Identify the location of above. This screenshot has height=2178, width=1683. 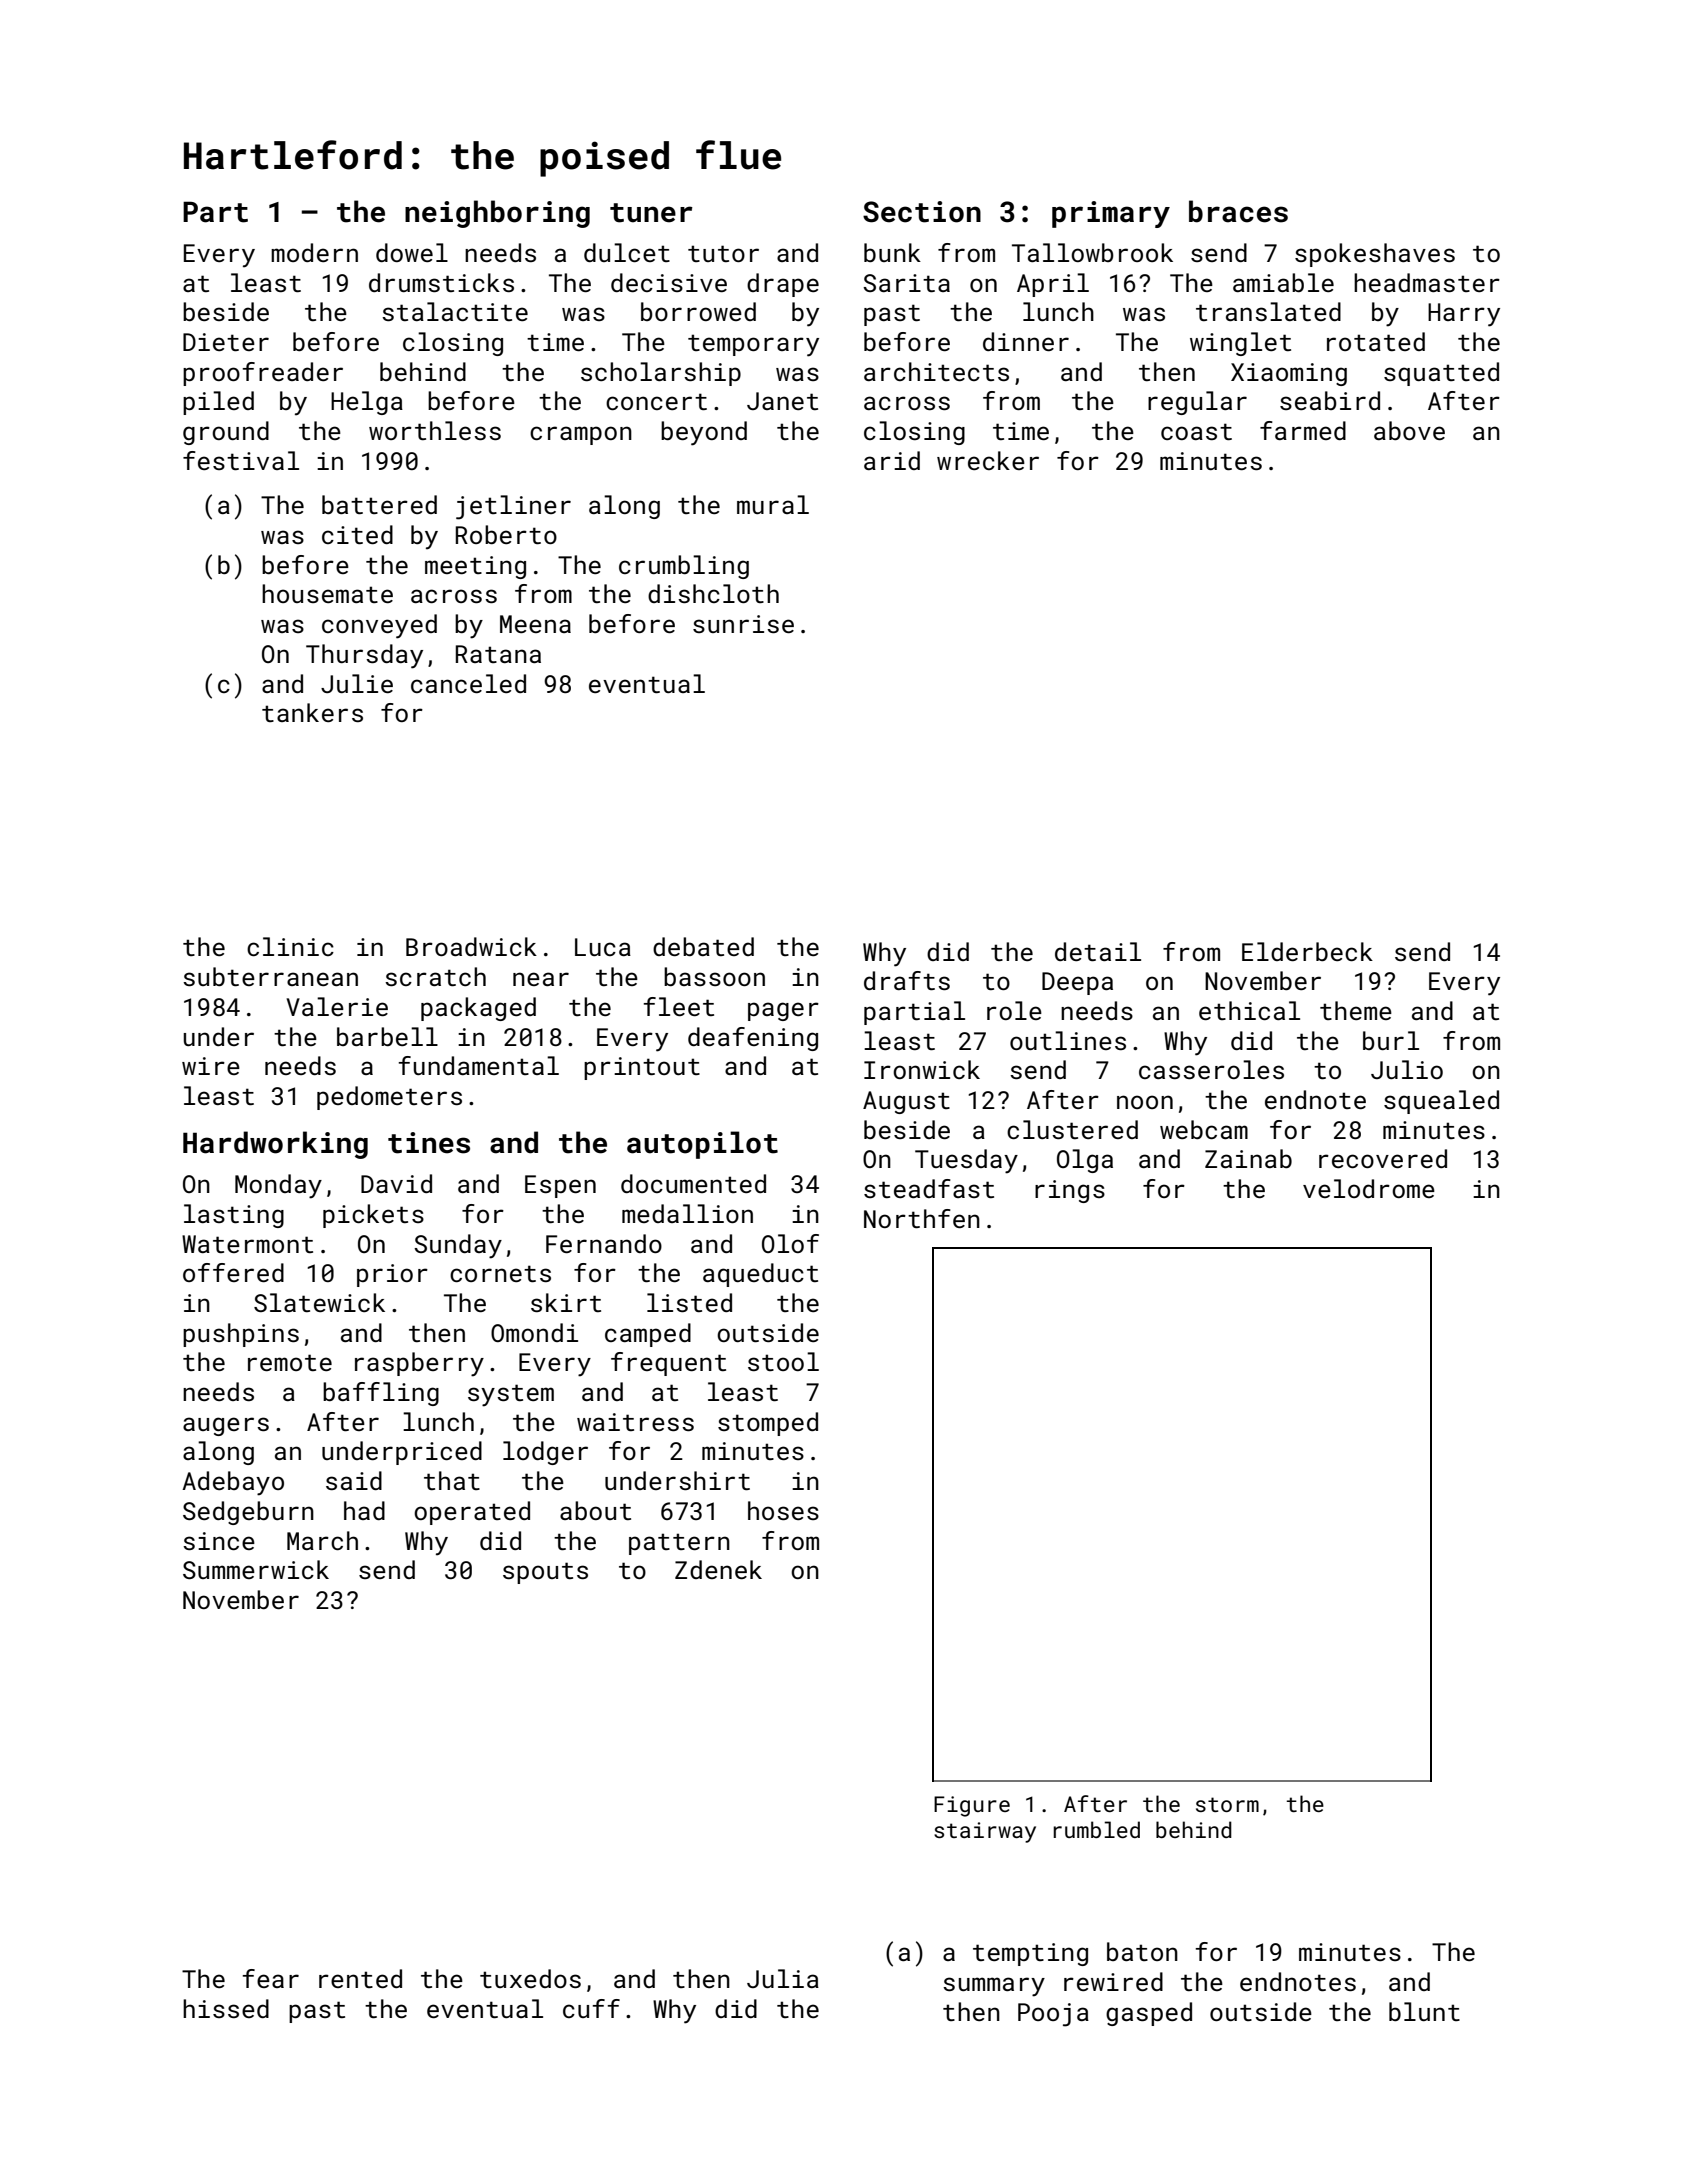
(1409, 430).
